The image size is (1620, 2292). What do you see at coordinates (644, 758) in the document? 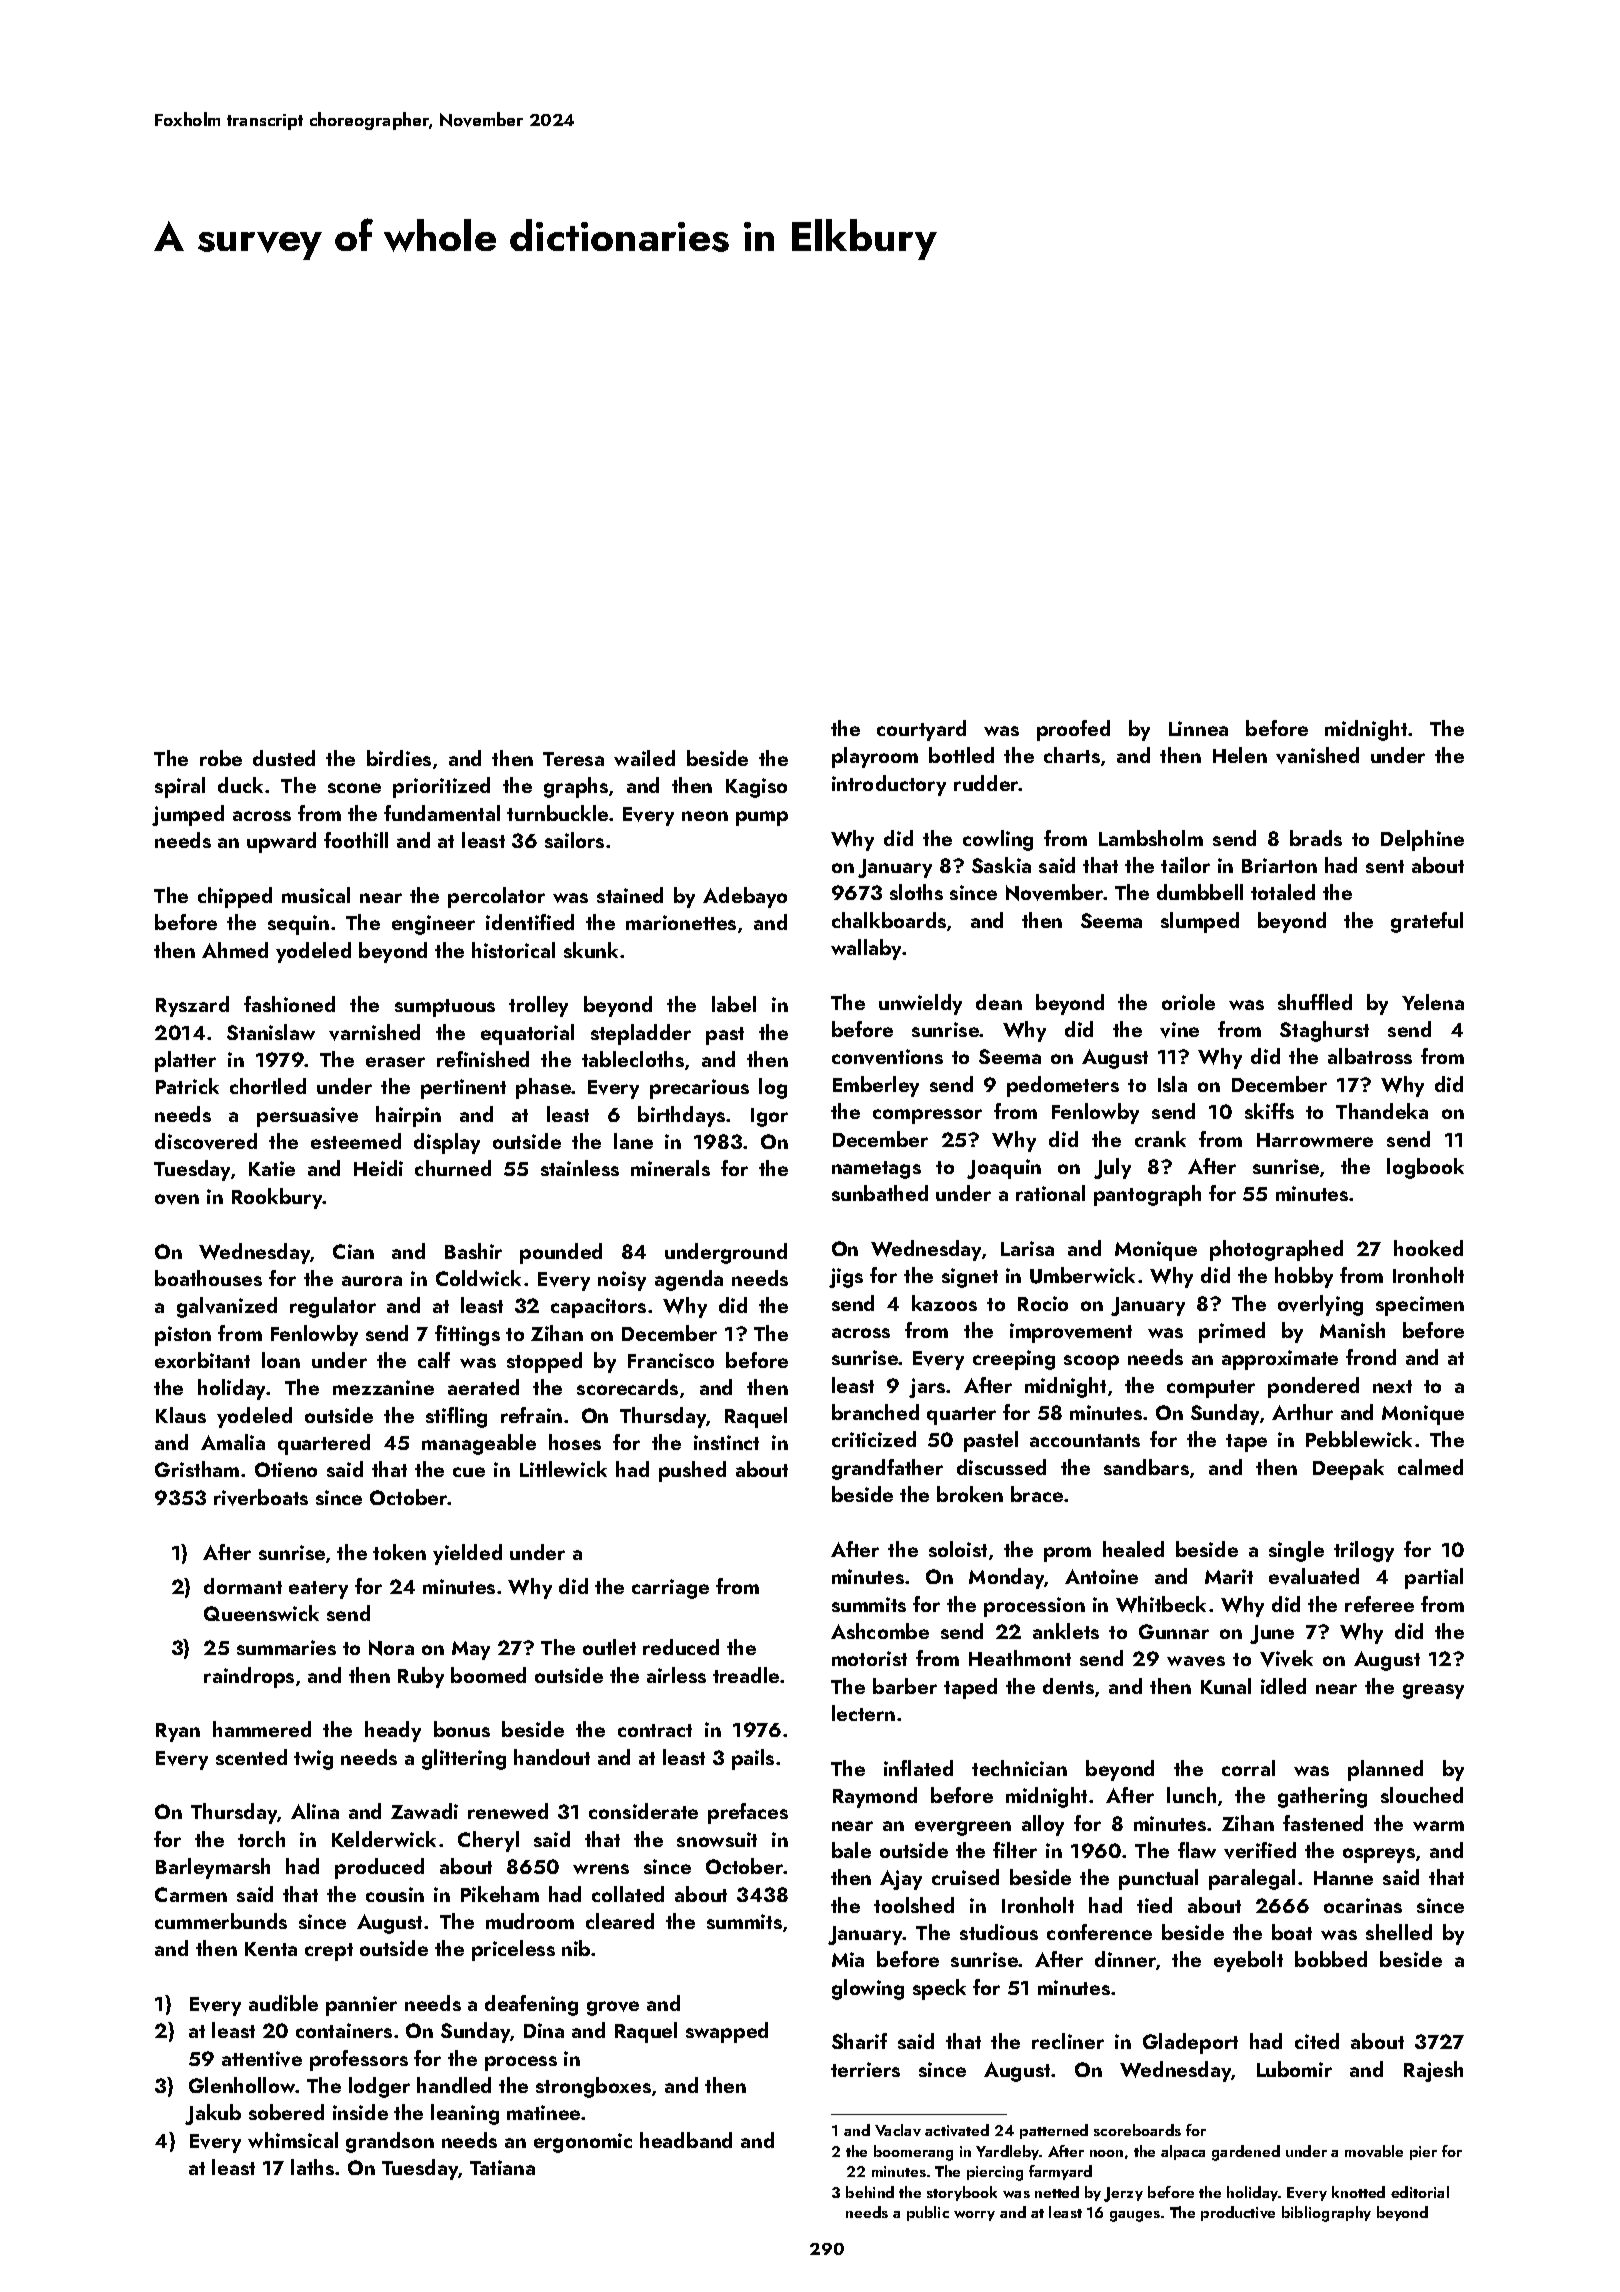
I see `wailed` at bounding box center [644, 758].
